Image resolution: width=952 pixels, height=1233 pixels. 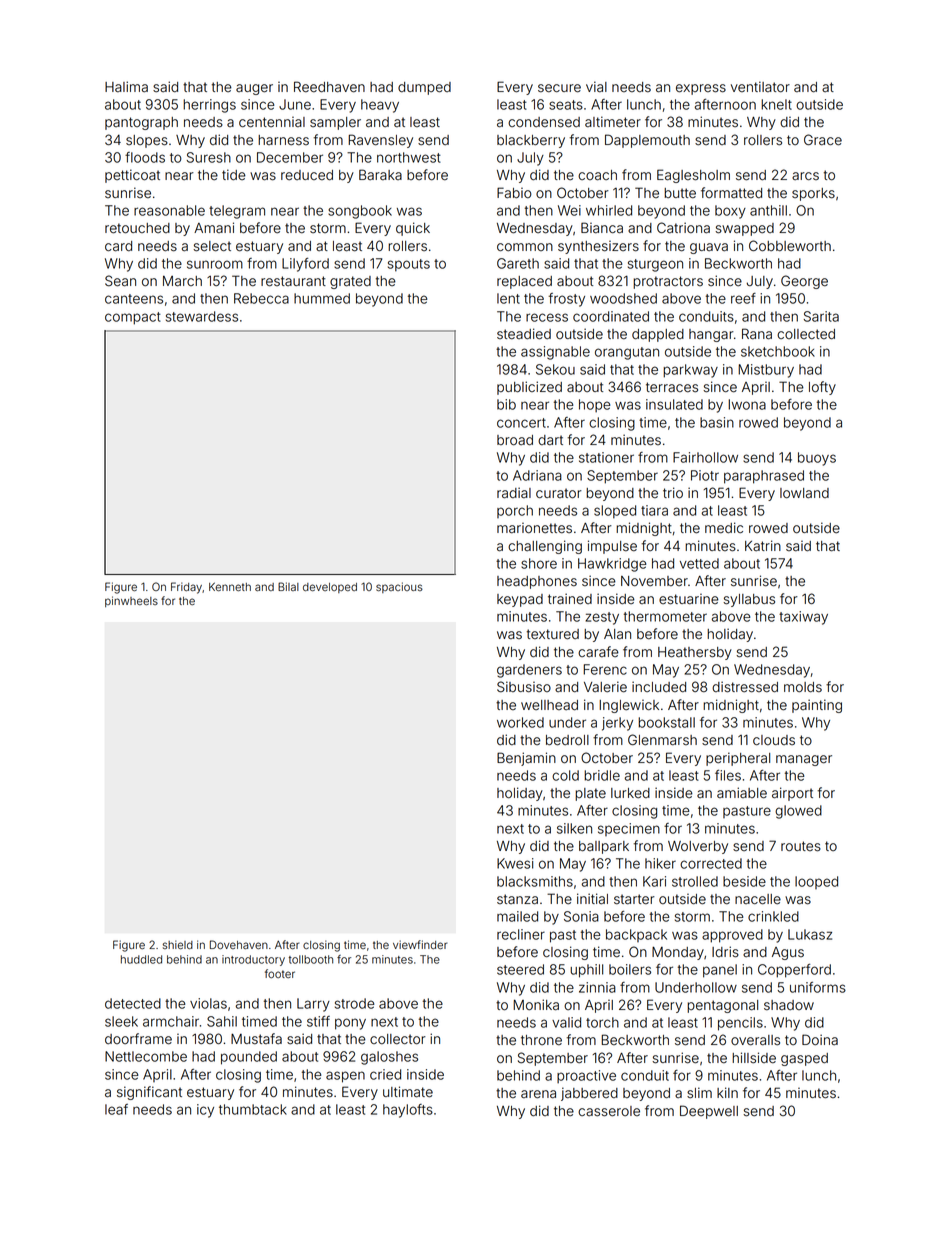 What do you see at coordinates (313, 1005) in the screenshot?
I see `Larry` at bounding box center [313, 1005].
